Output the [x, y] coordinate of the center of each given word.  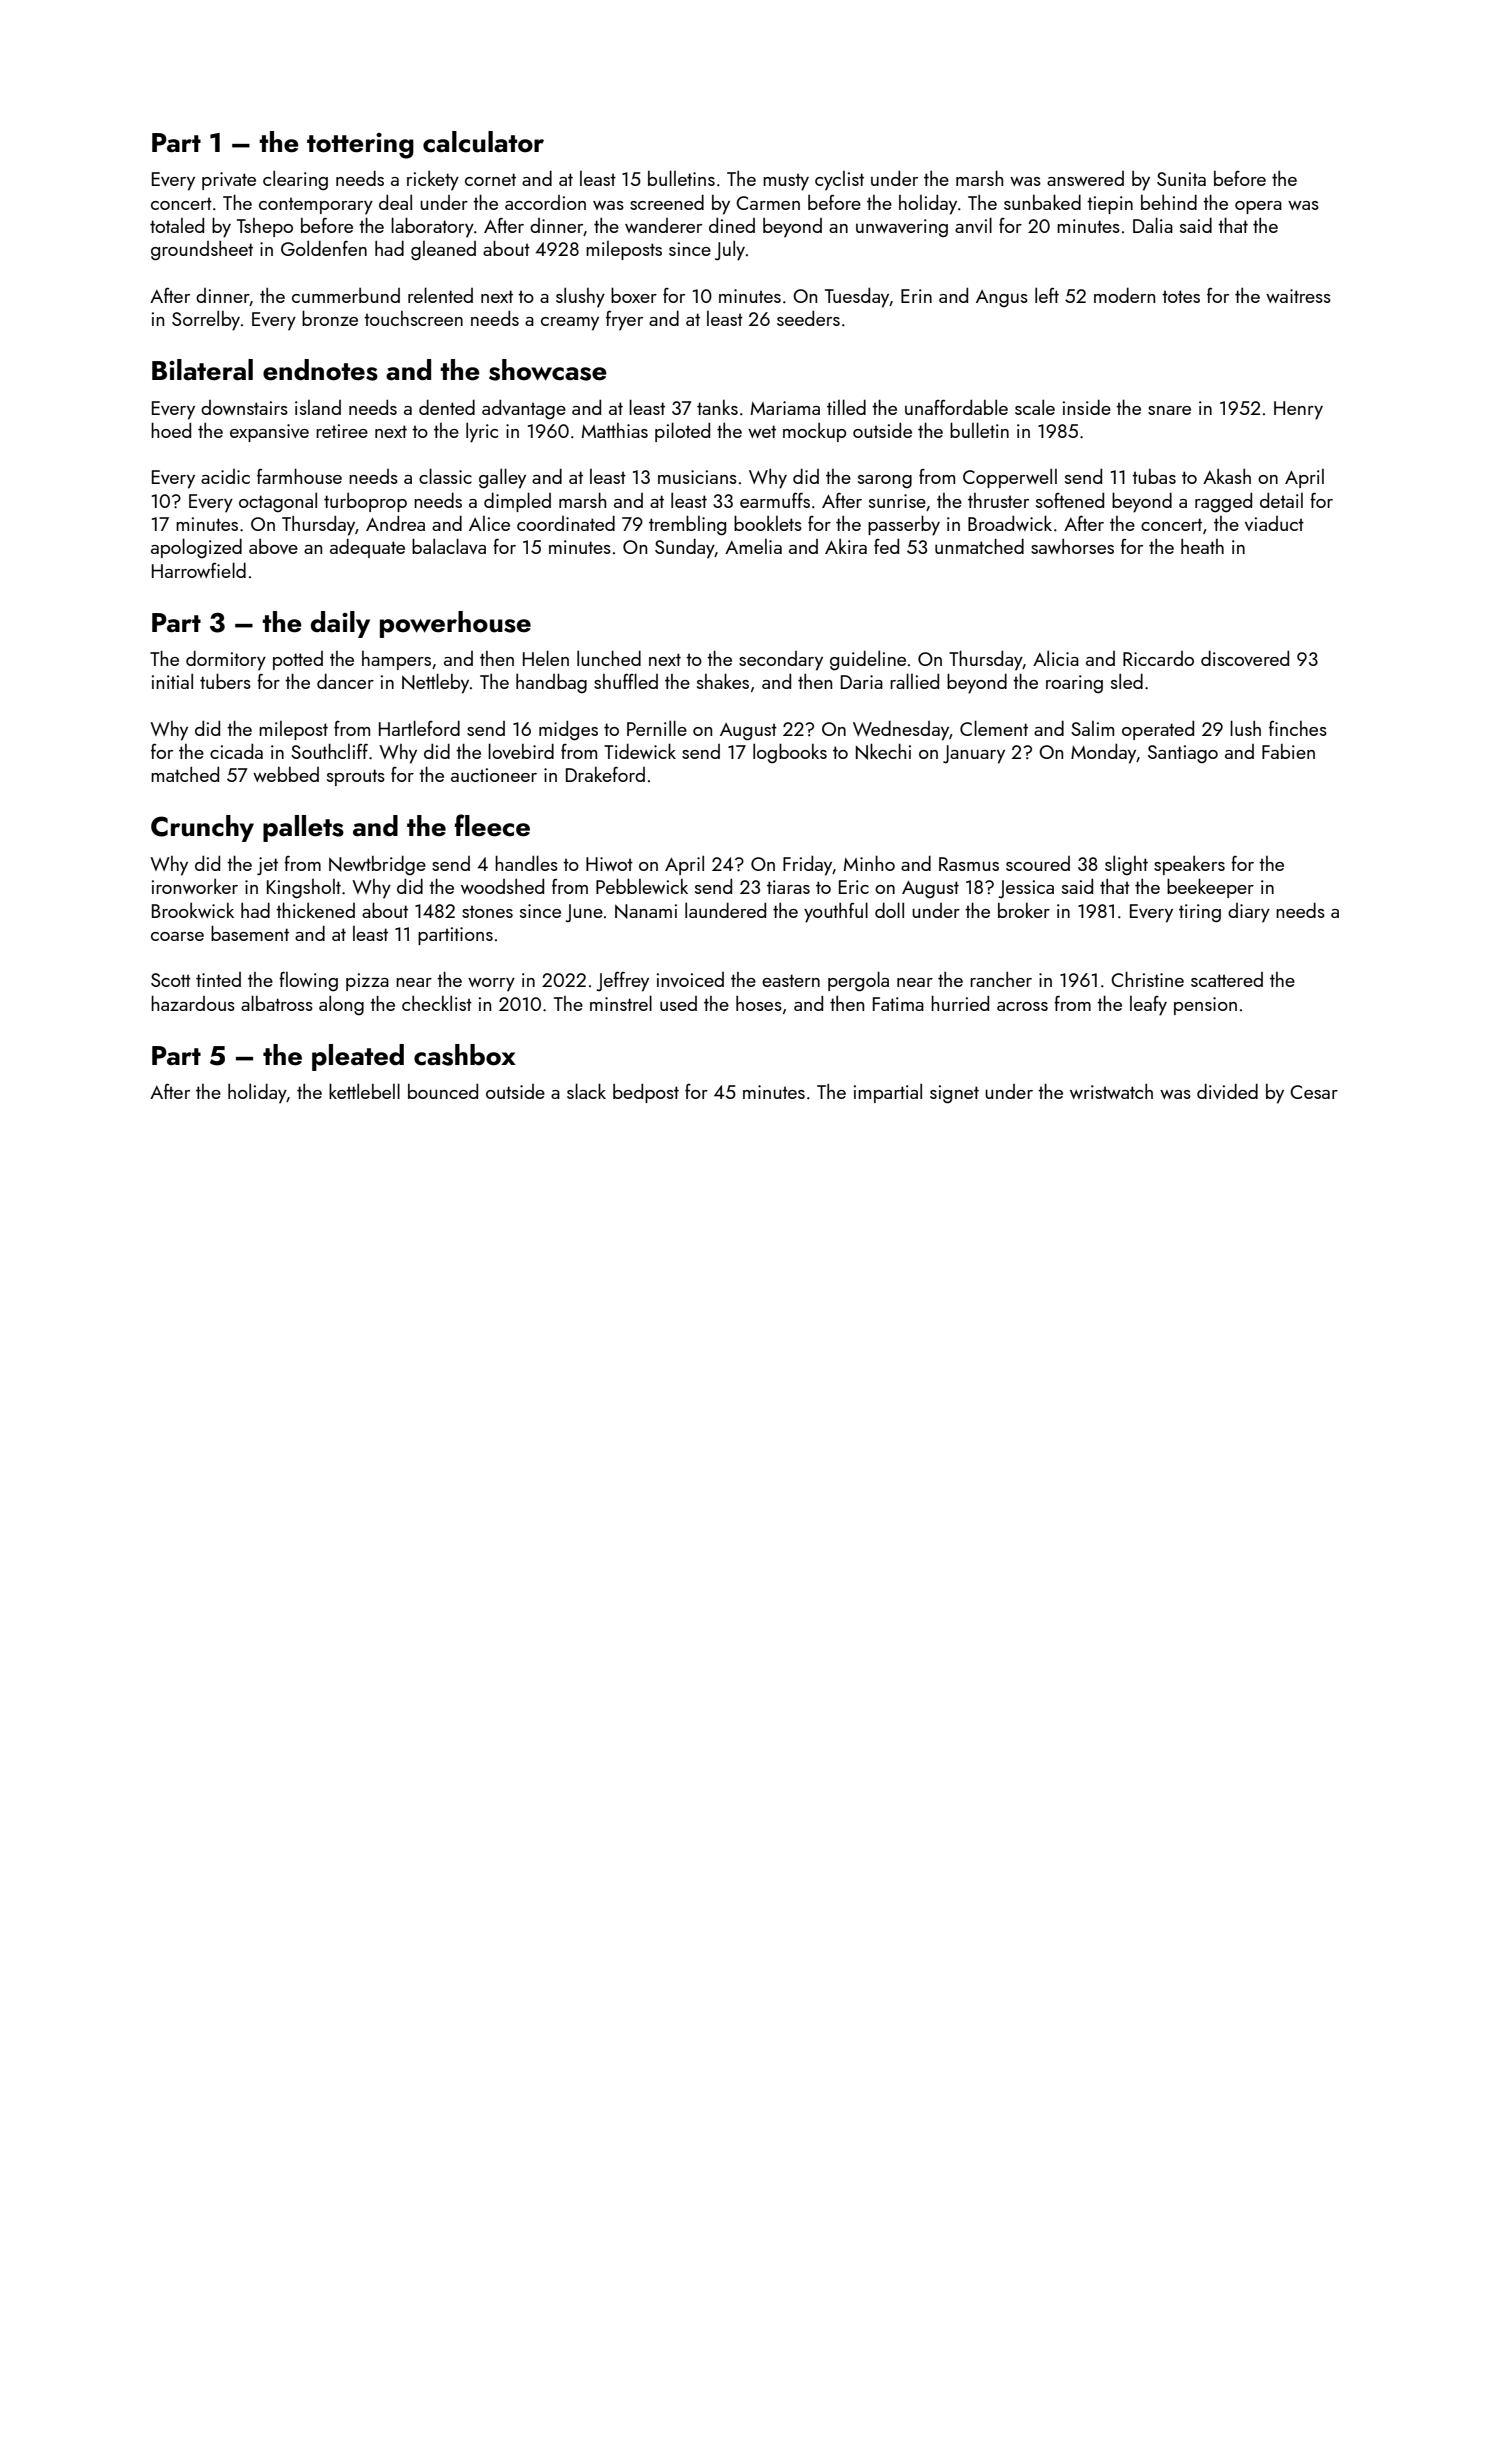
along [341, 1005]
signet [954, 1094]
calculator [483, 142]
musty [786, 182]
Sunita [1181, 179]
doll [889, 910]
